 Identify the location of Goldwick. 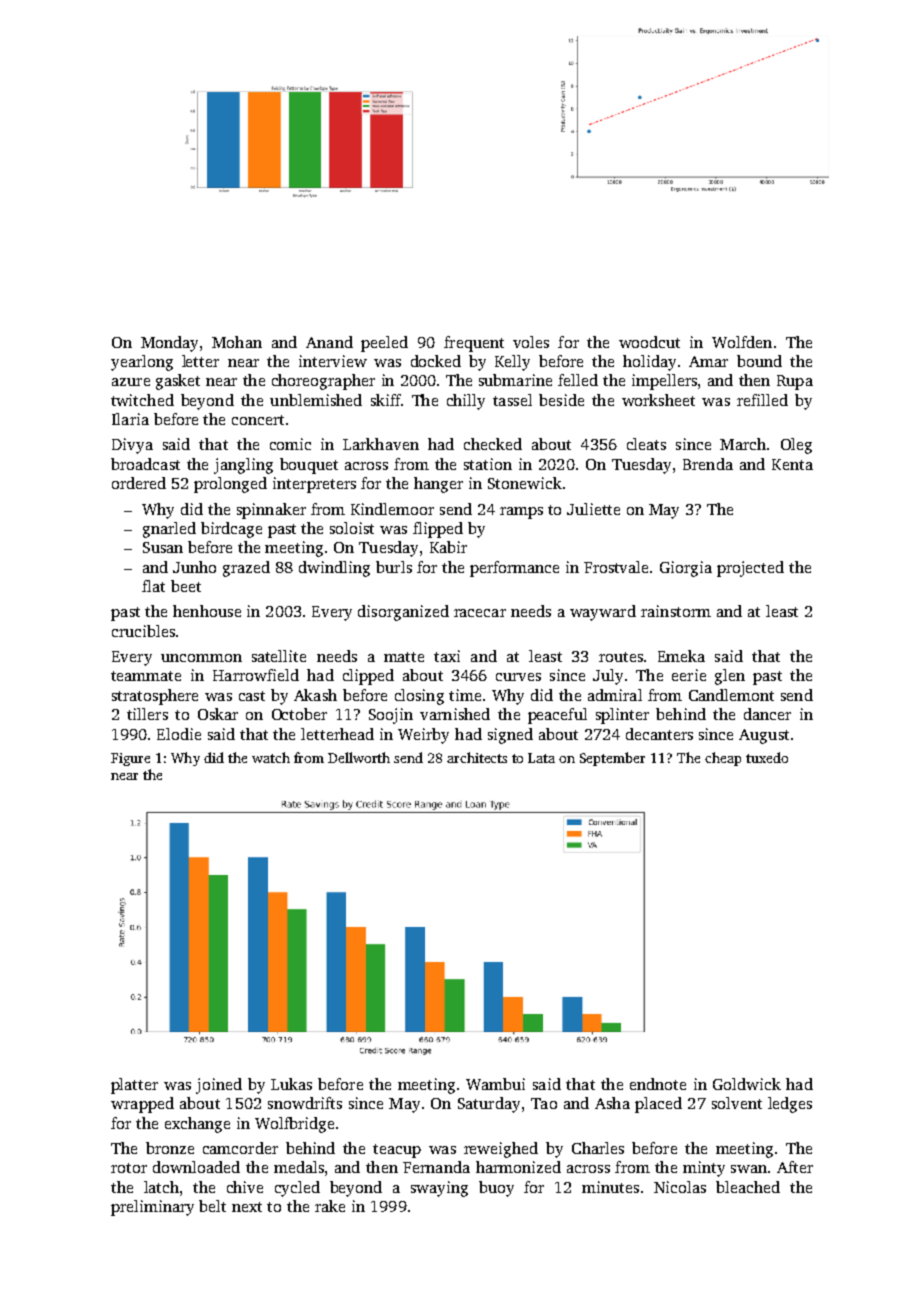
(747, 1084).
